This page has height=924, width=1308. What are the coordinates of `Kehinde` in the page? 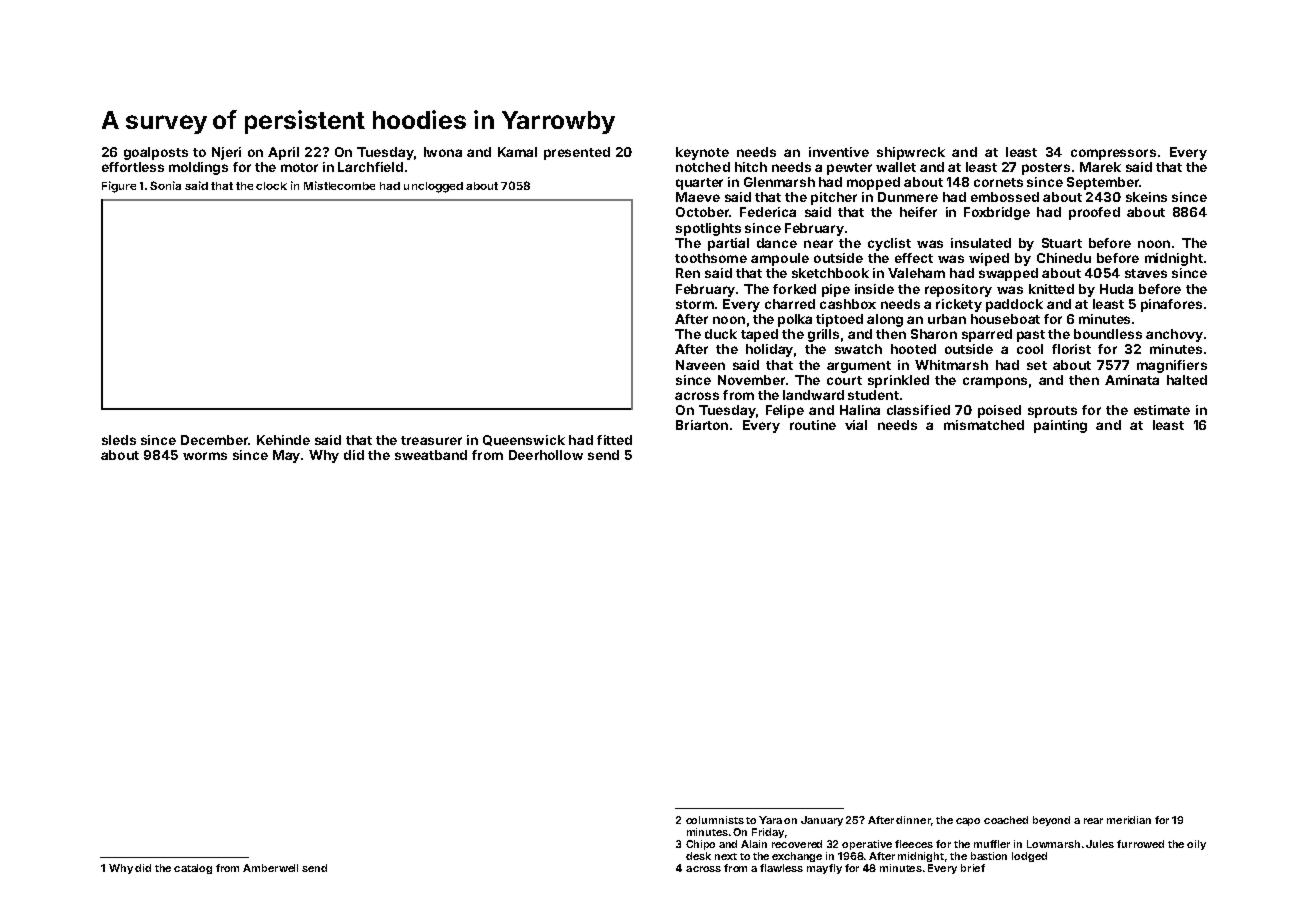 It's located at (283, 440).
